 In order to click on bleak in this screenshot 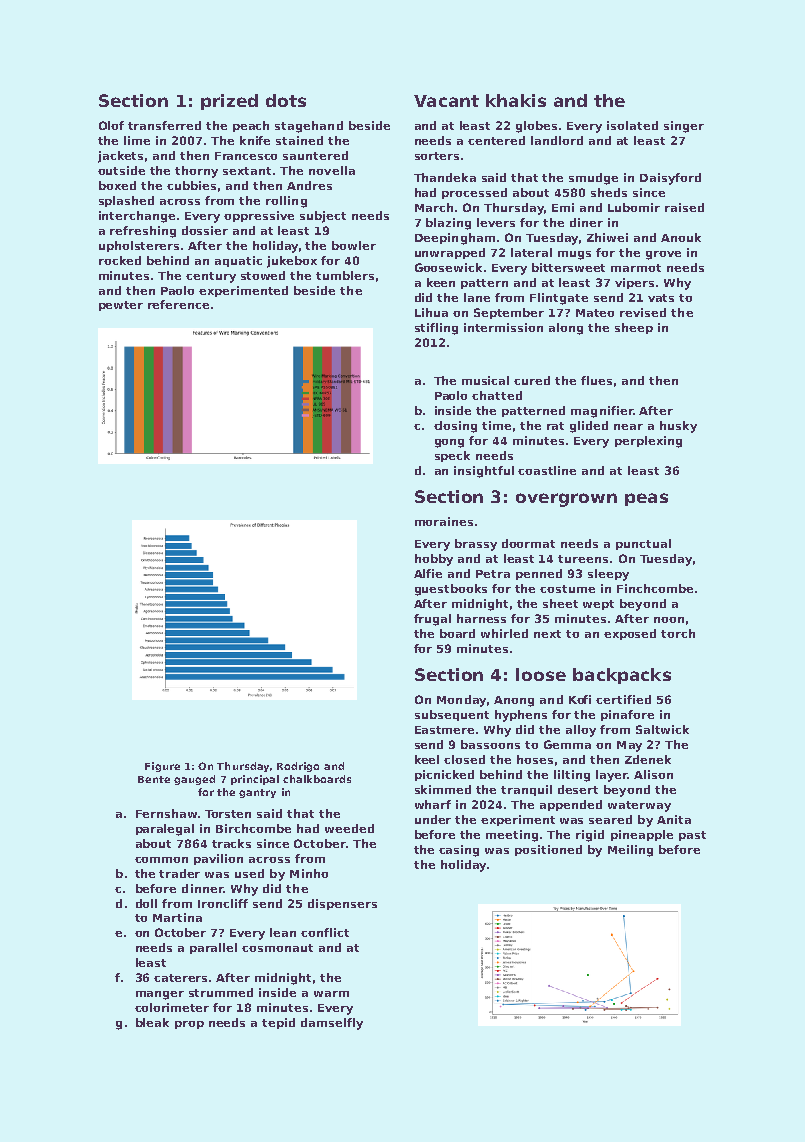, I will do `click(152, 1022)`.
